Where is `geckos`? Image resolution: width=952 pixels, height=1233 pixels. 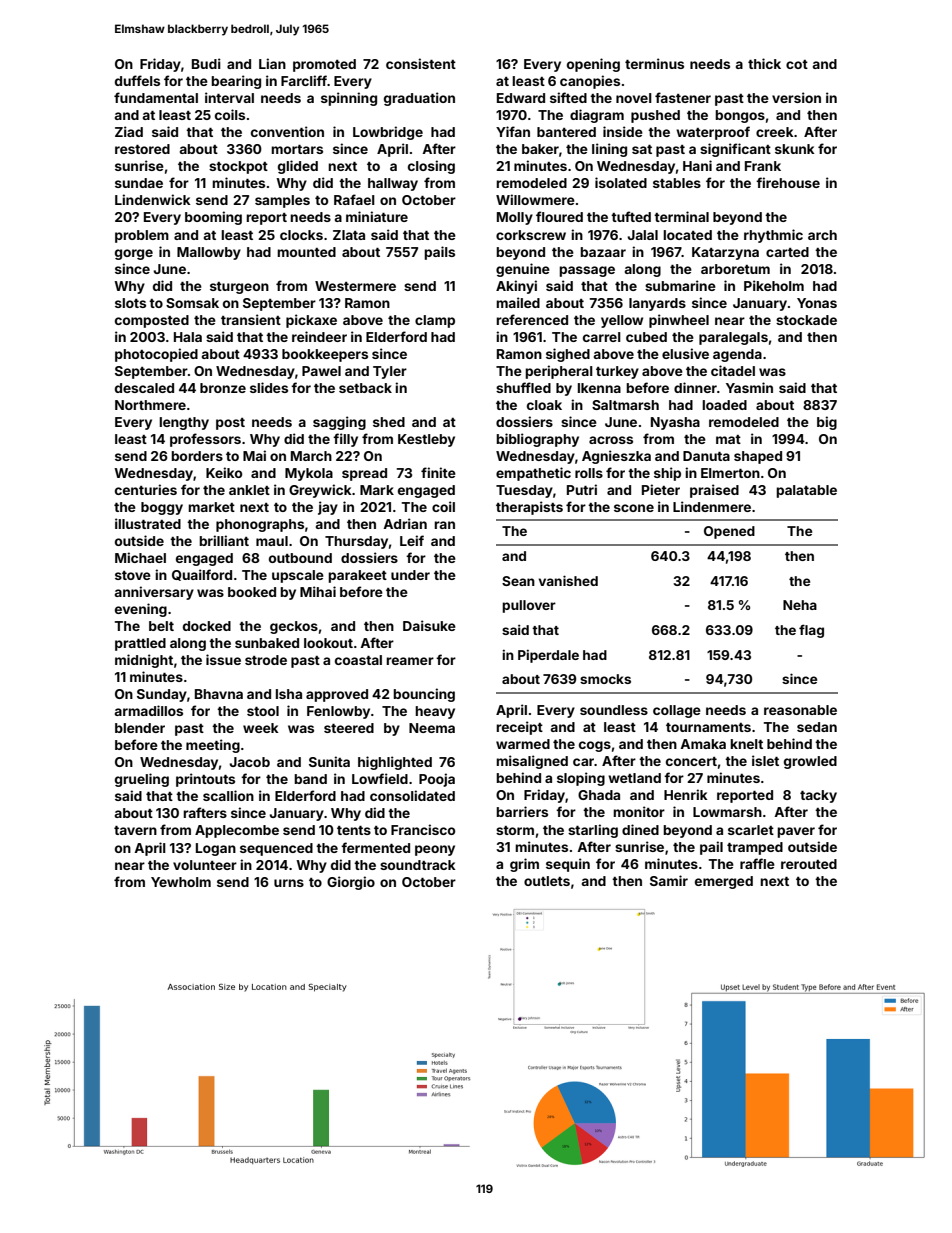 geckos is located at coordinates (294, 627).
